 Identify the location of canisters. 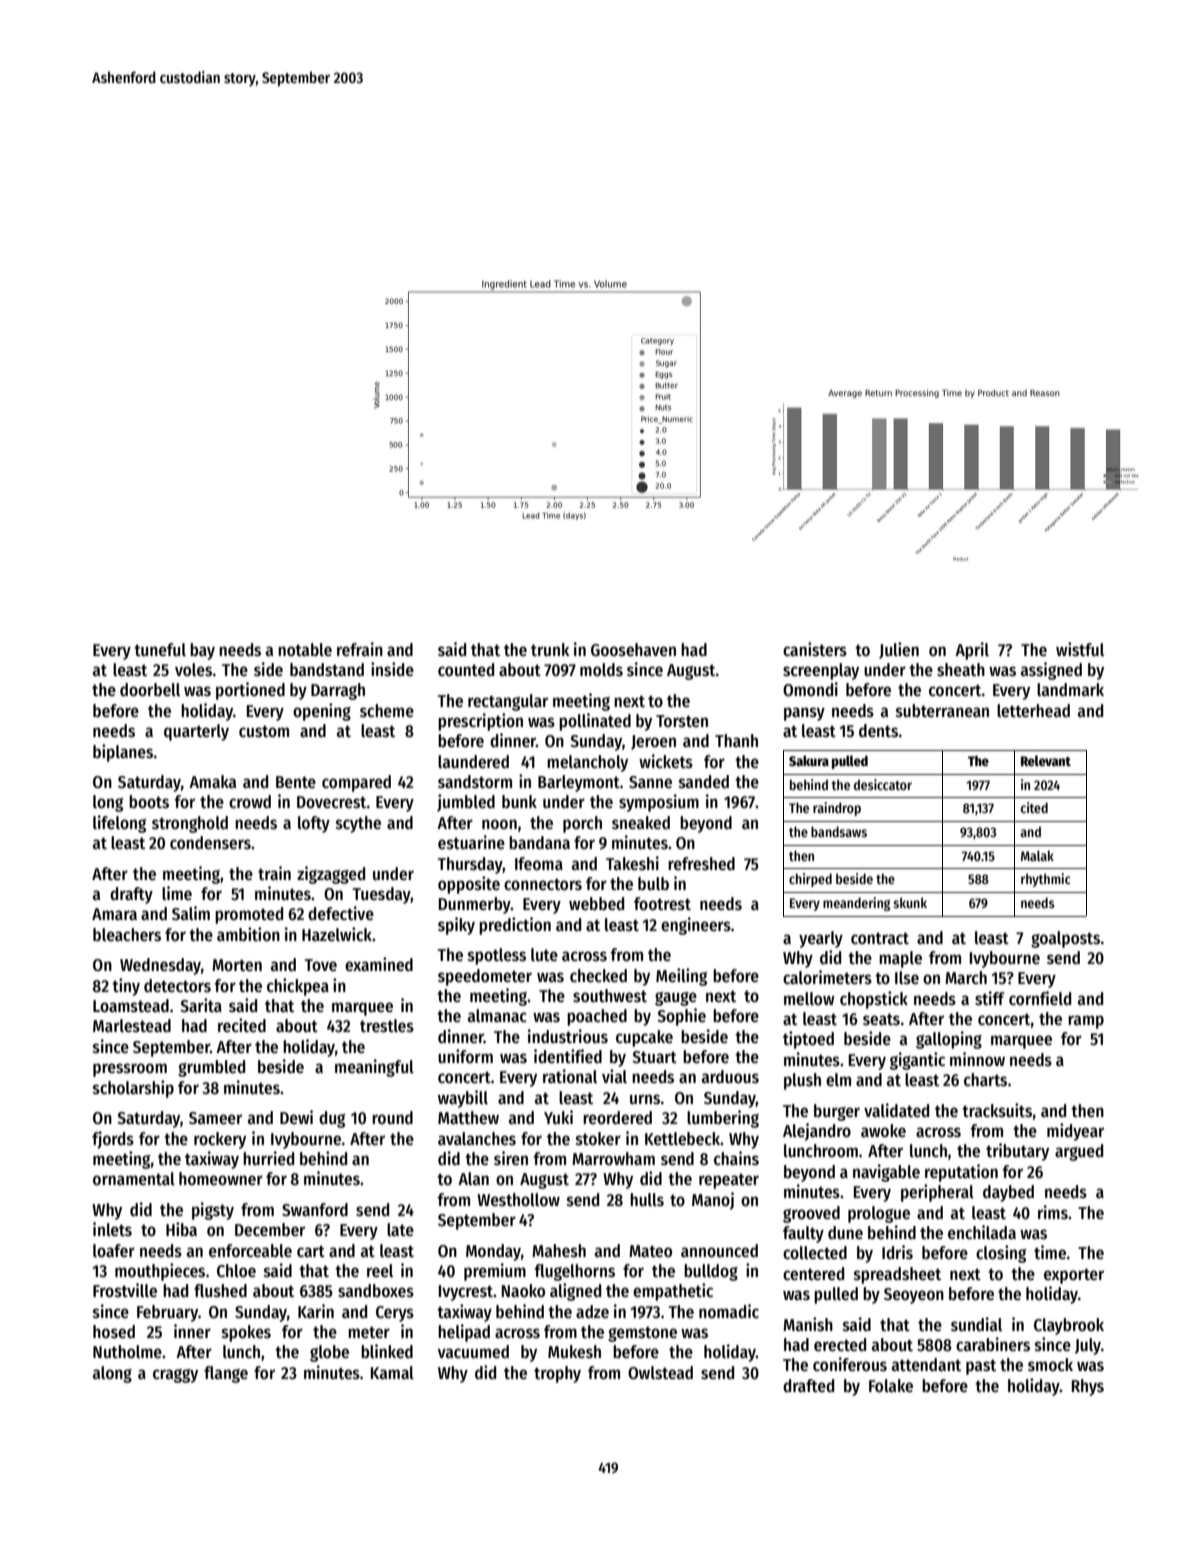
(815, 649).
